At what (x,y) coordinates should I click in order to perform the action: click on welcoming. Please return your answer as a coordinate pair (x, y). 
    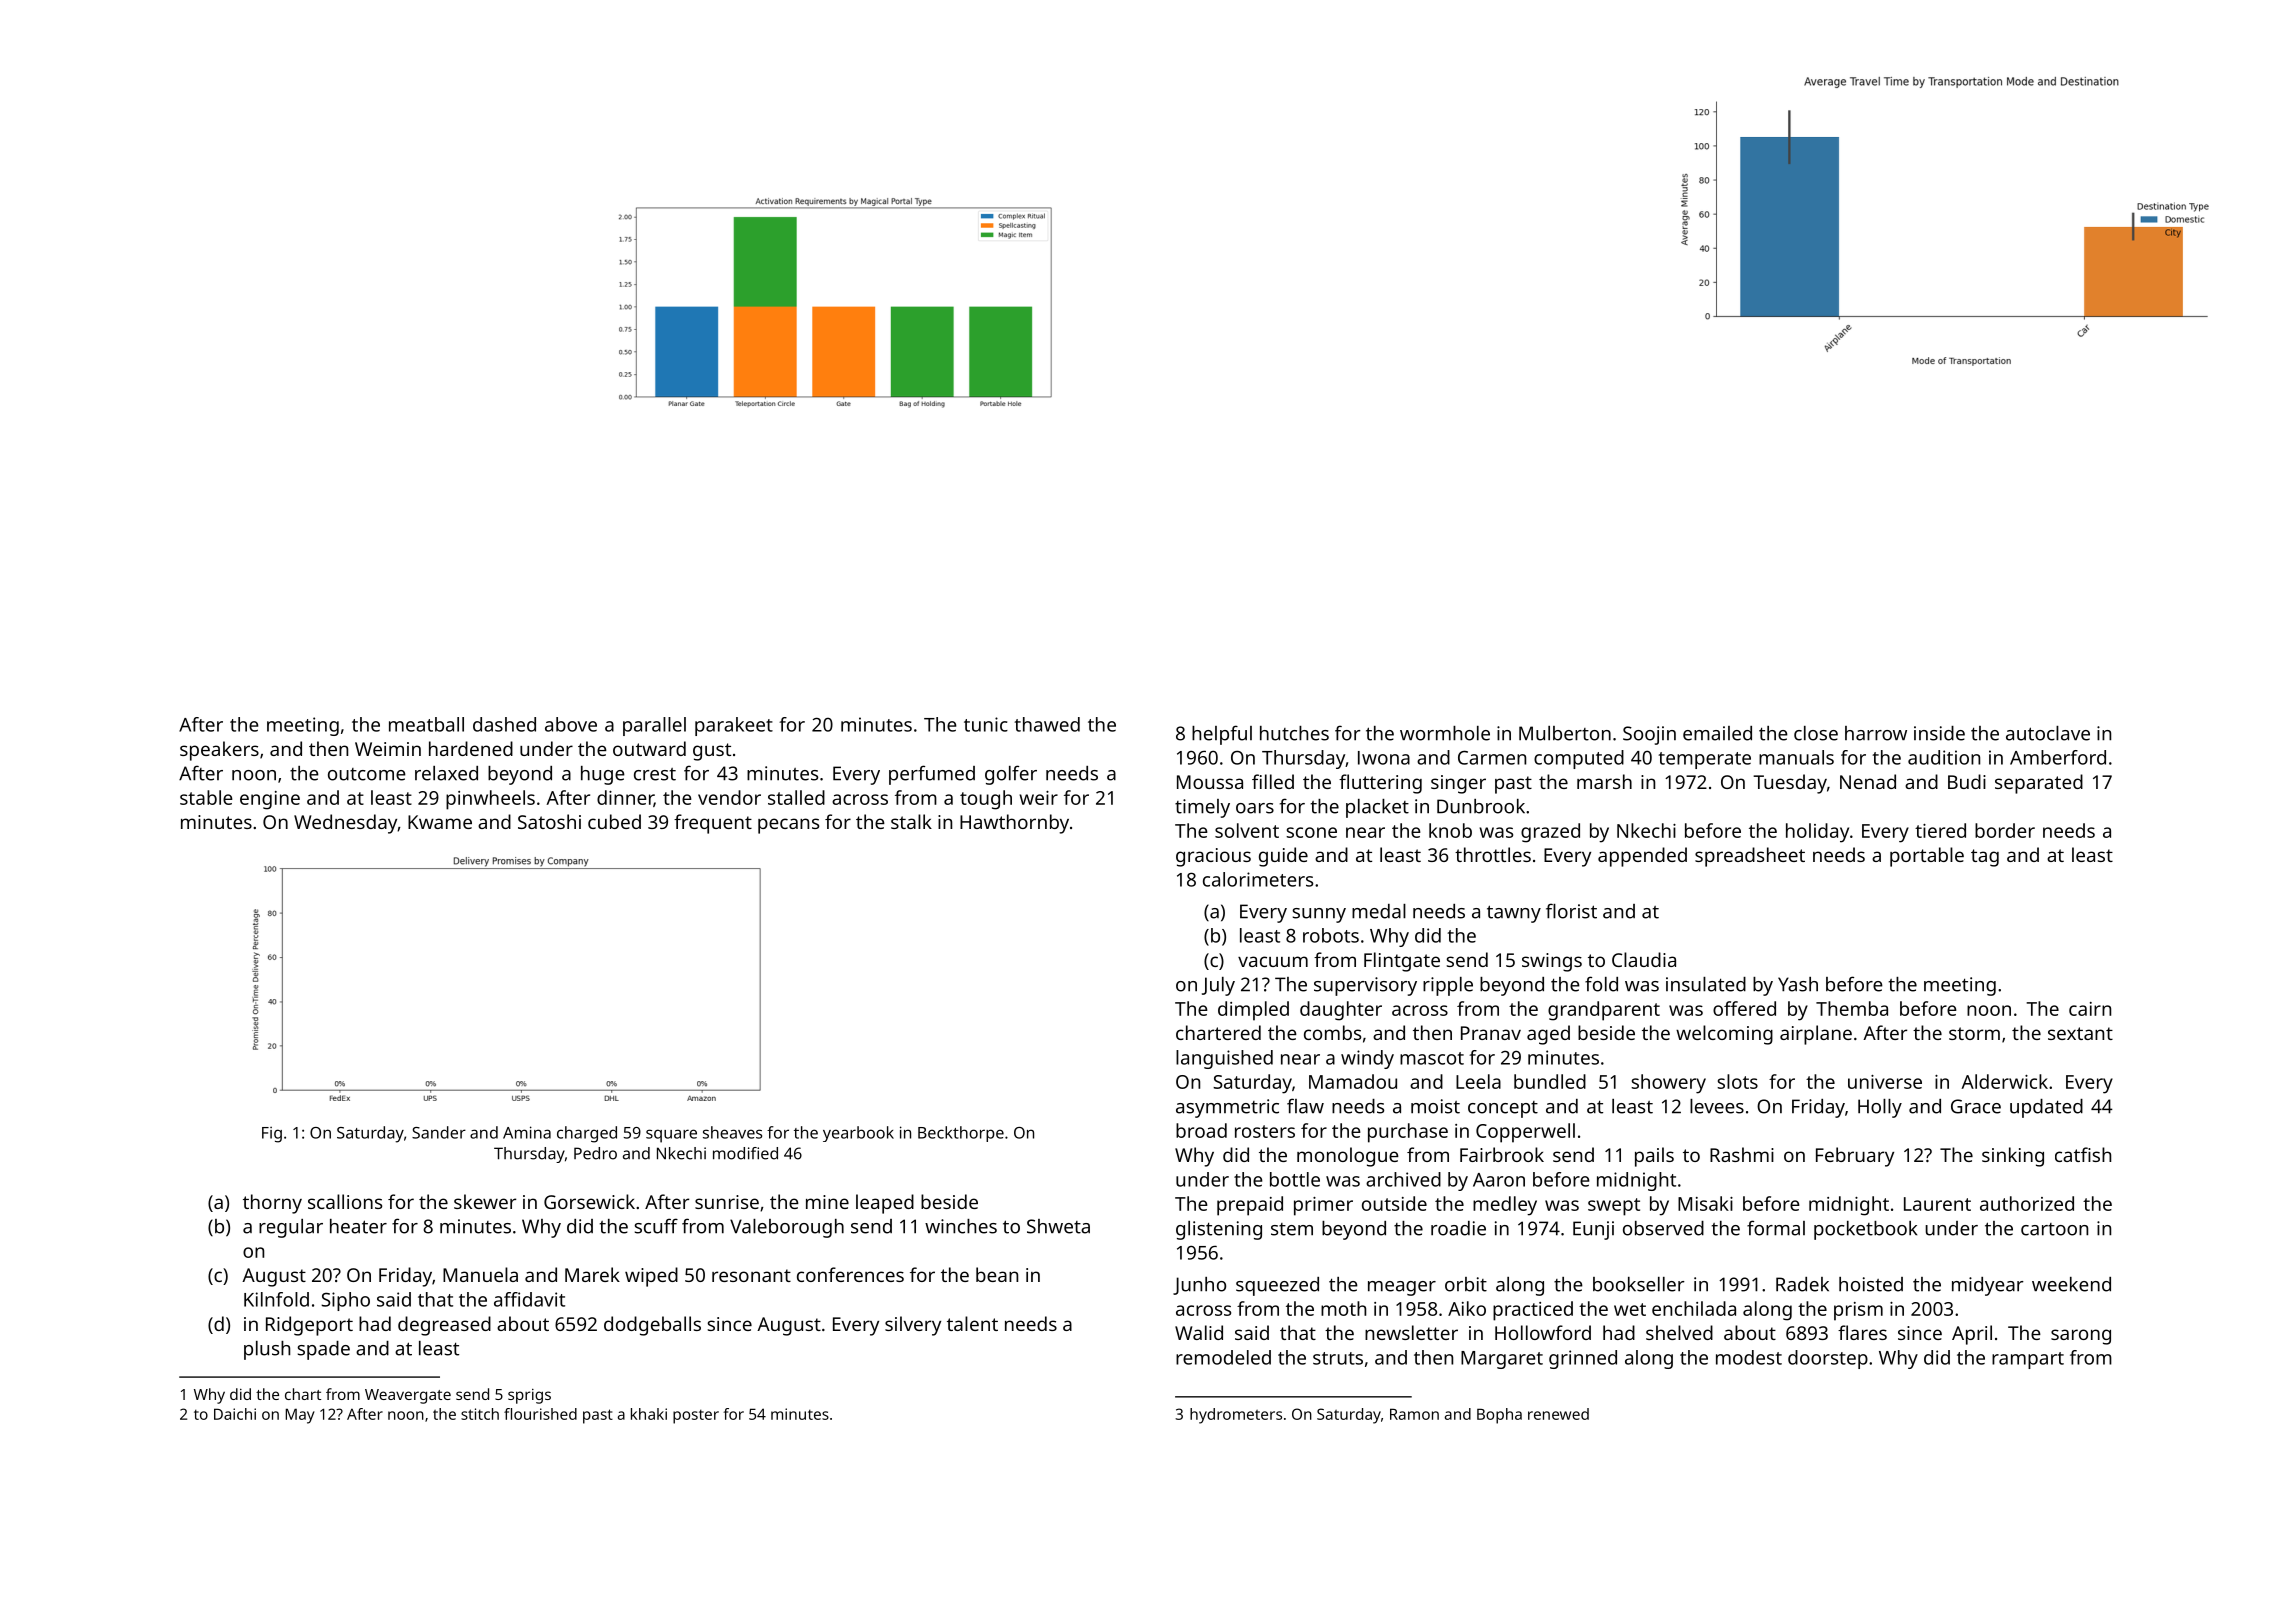
    Looking at the image, I should click on (1724, 1035).
